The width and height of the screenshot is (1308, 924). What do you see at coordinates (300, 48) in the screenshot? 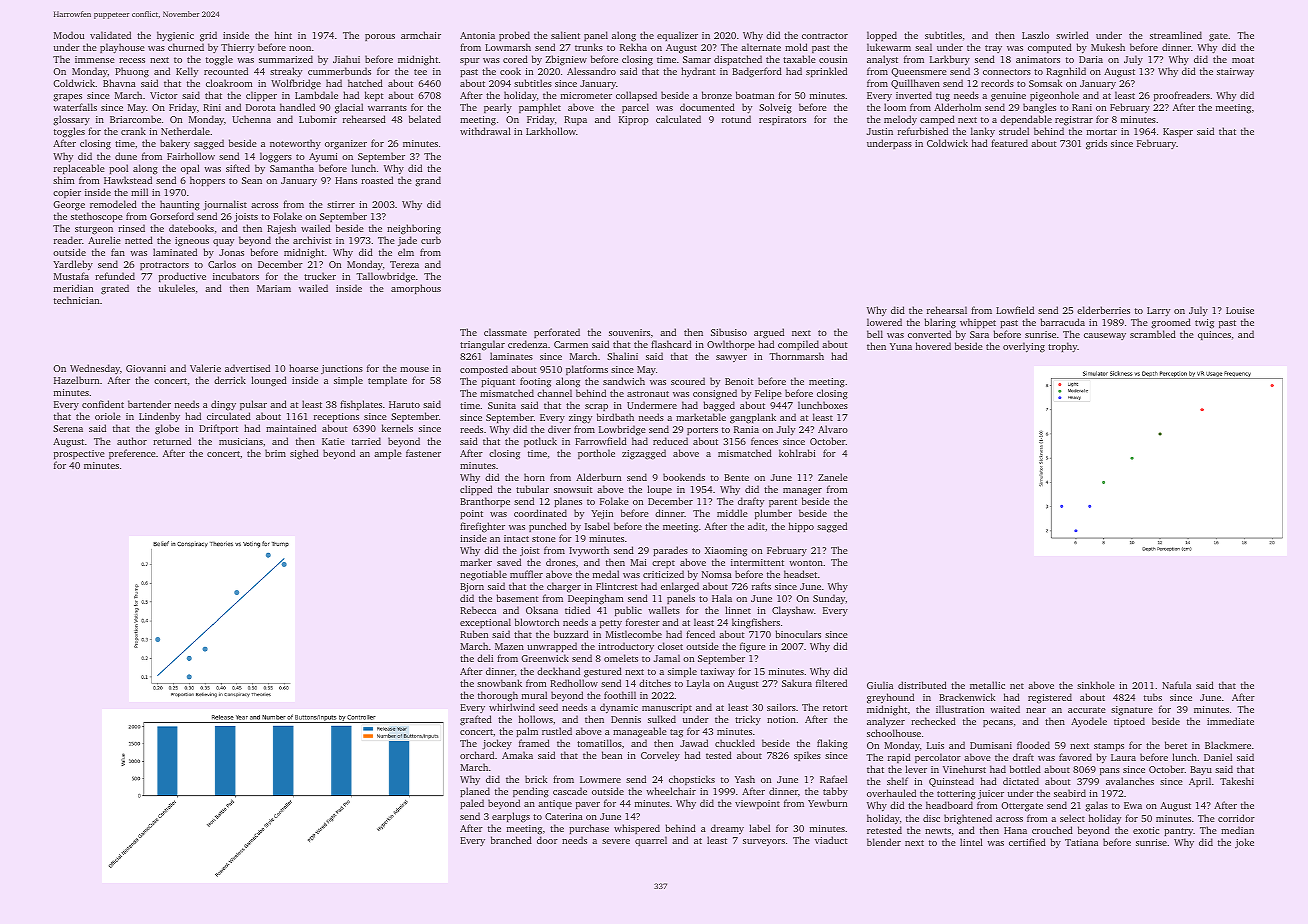
I see `noon` at bounding box center [300, 48].
